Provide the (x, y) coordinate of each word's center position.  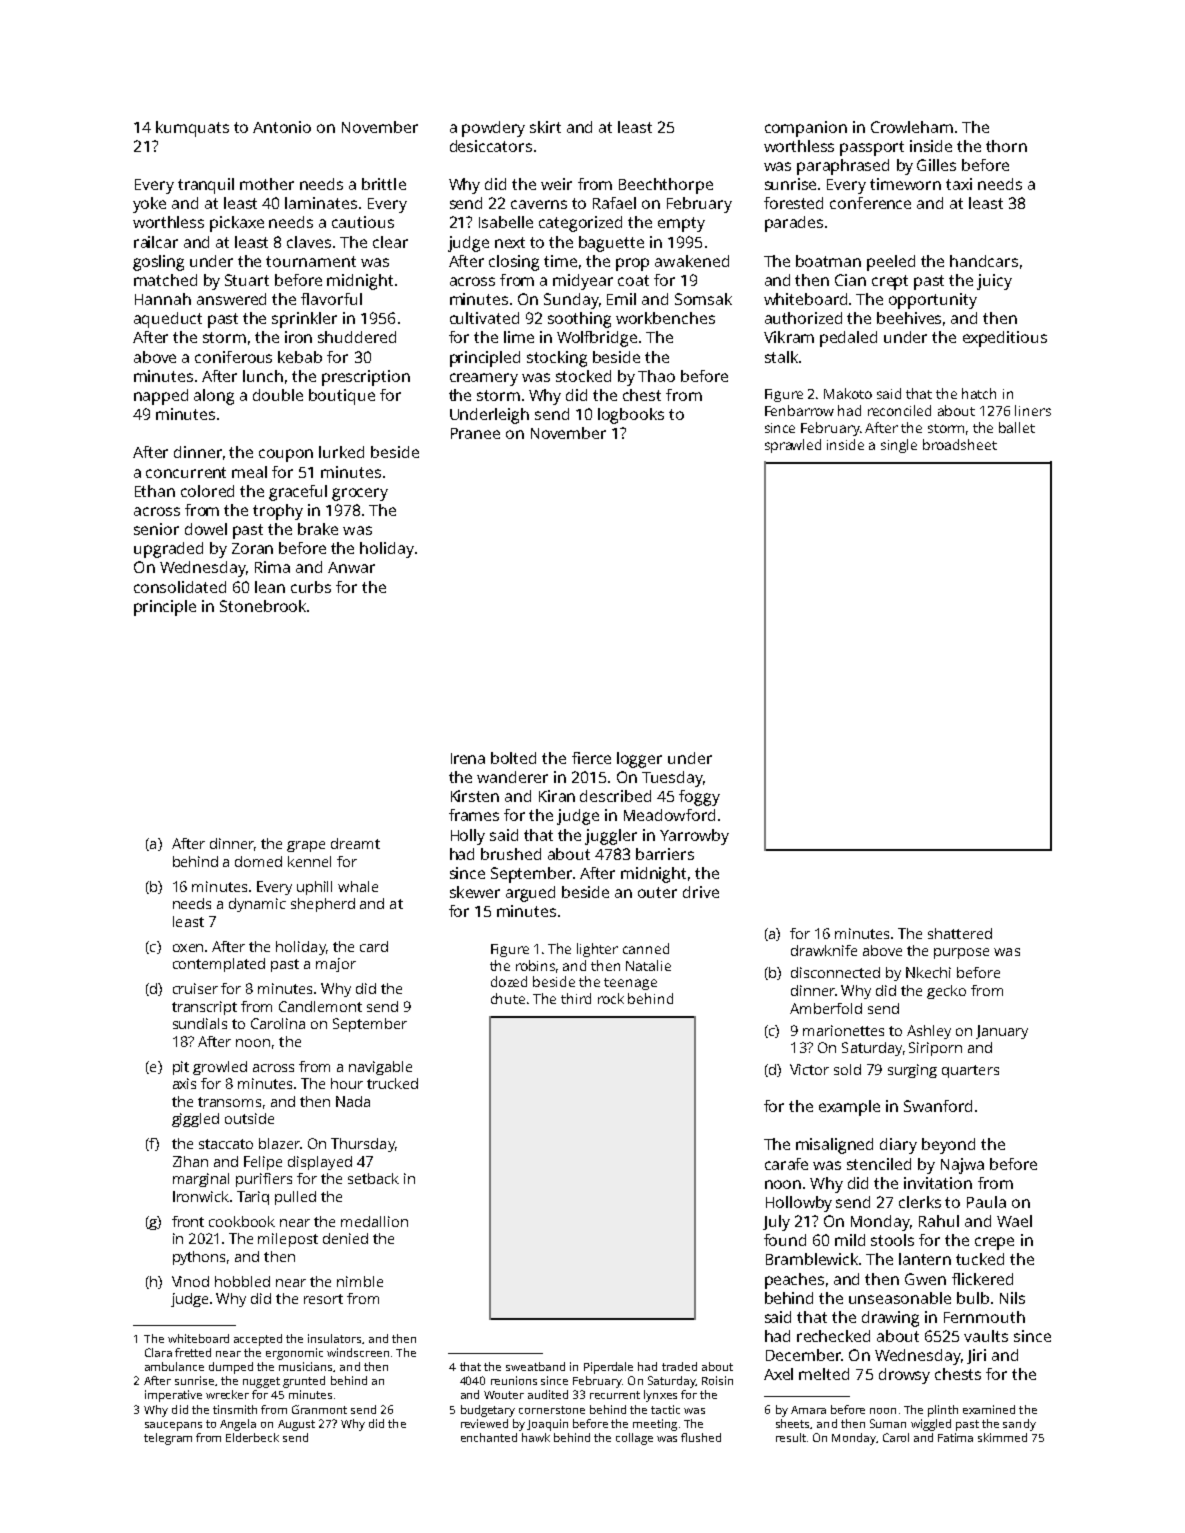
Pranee (475, 433)
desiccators (491, 146)
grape (306, 846)
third (576, 998)
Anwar (351, 567)
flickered (982, 1279)
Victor (809, 1069)
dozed (509, 981)
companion (806, 129)
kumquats (192, 129)
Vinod (190, 1281)
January (1002, 1032)
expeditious (1005, 339)
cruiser (195, 988)
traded (679, 1366)
